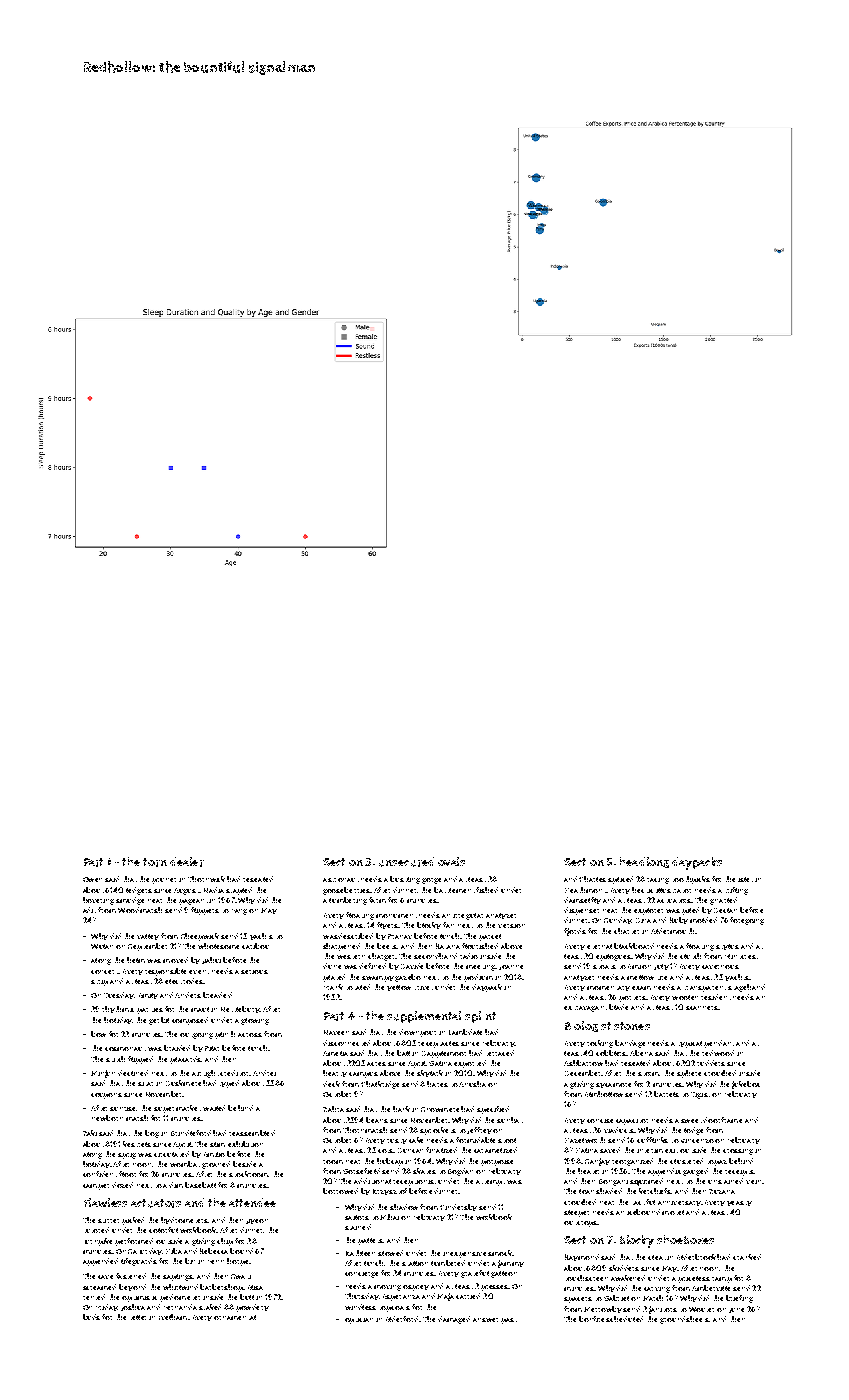 The height and width of the screenshot is (1400, 849). Describe the element at coordinates (509, 1321) in the screenshot. I see `past` at that location.
